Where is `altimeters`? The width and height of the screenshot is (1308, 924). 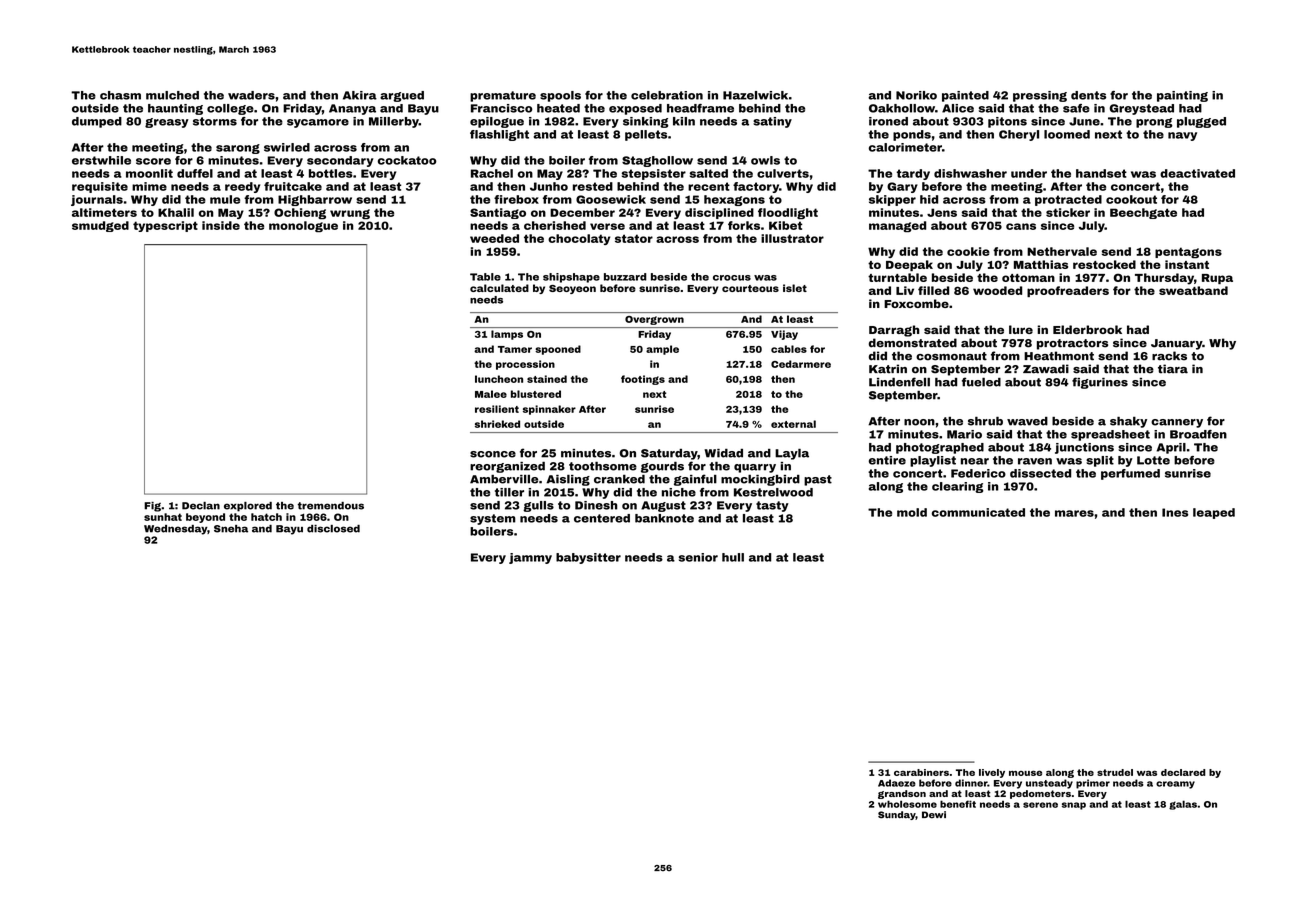
altimeters is located at coordinates (104, 212).
